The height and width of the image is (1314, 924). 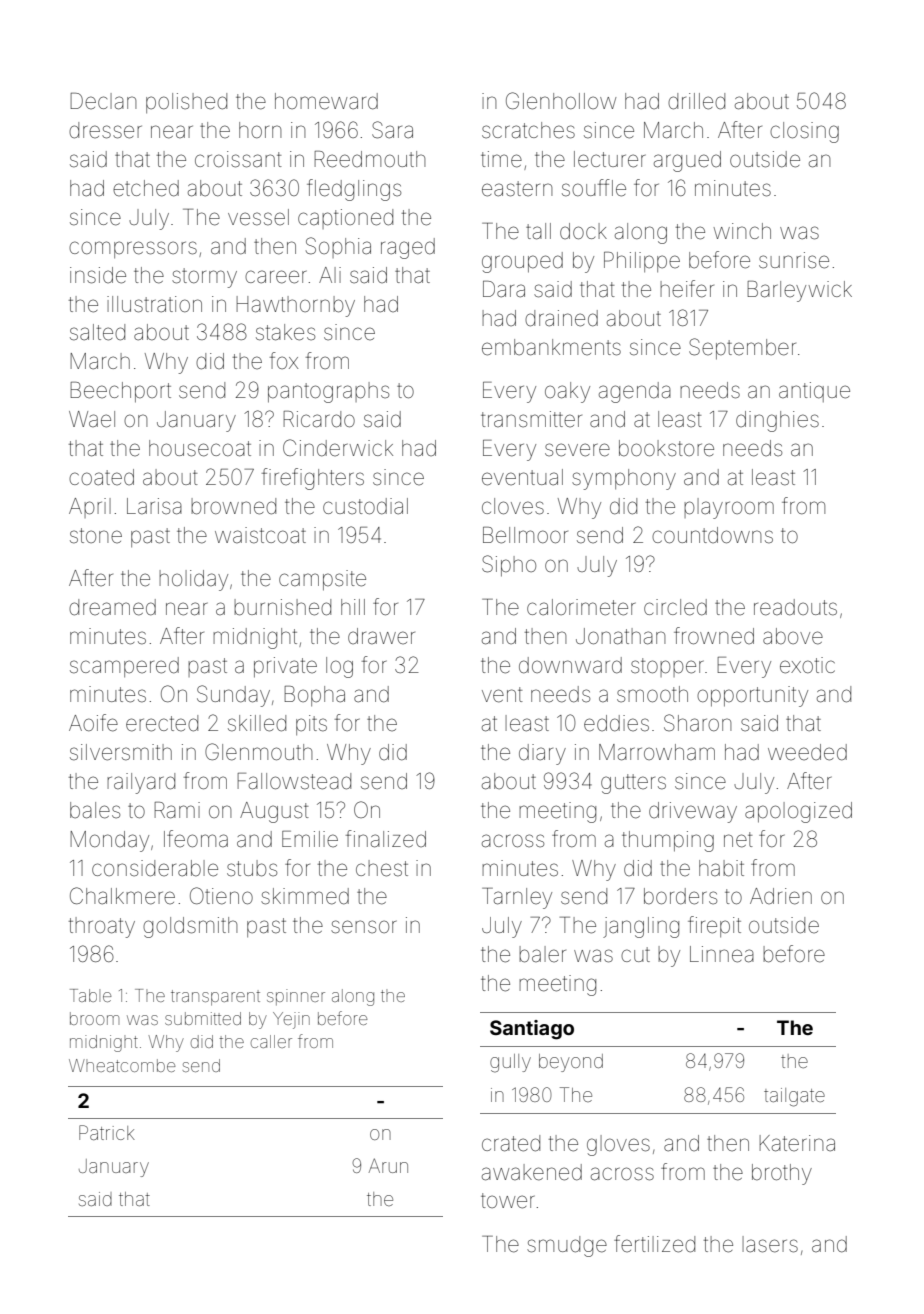 I want to click on stormy, so click(x=204, y=278).
